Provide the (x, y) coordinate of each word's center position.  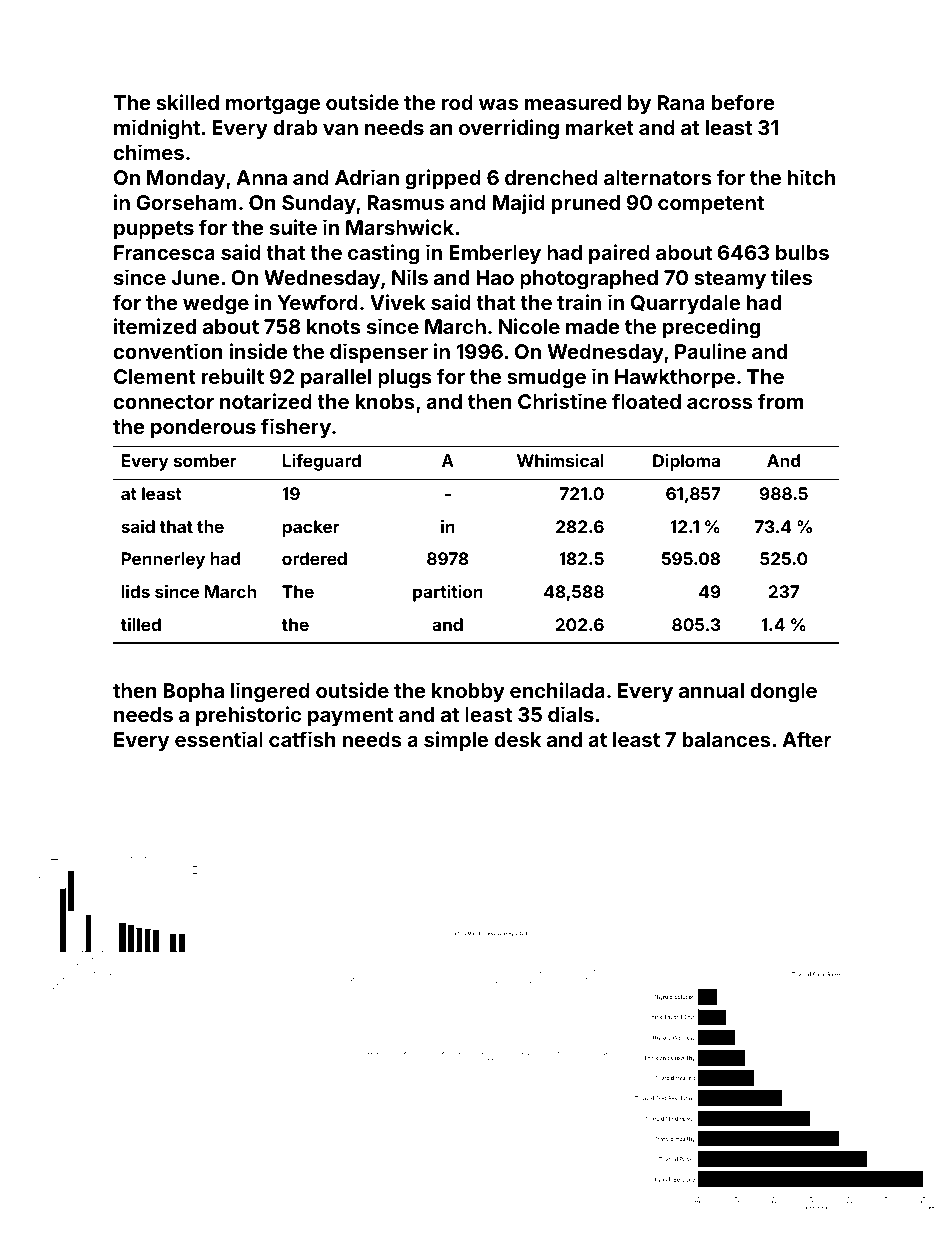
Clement (155, 376)
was (498, 104)
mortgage (273, 105)
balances (727, 739)
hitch (811, 177)
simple (456, 741)
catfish (302, 739)
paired (619, 254)
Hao (495, 277)
